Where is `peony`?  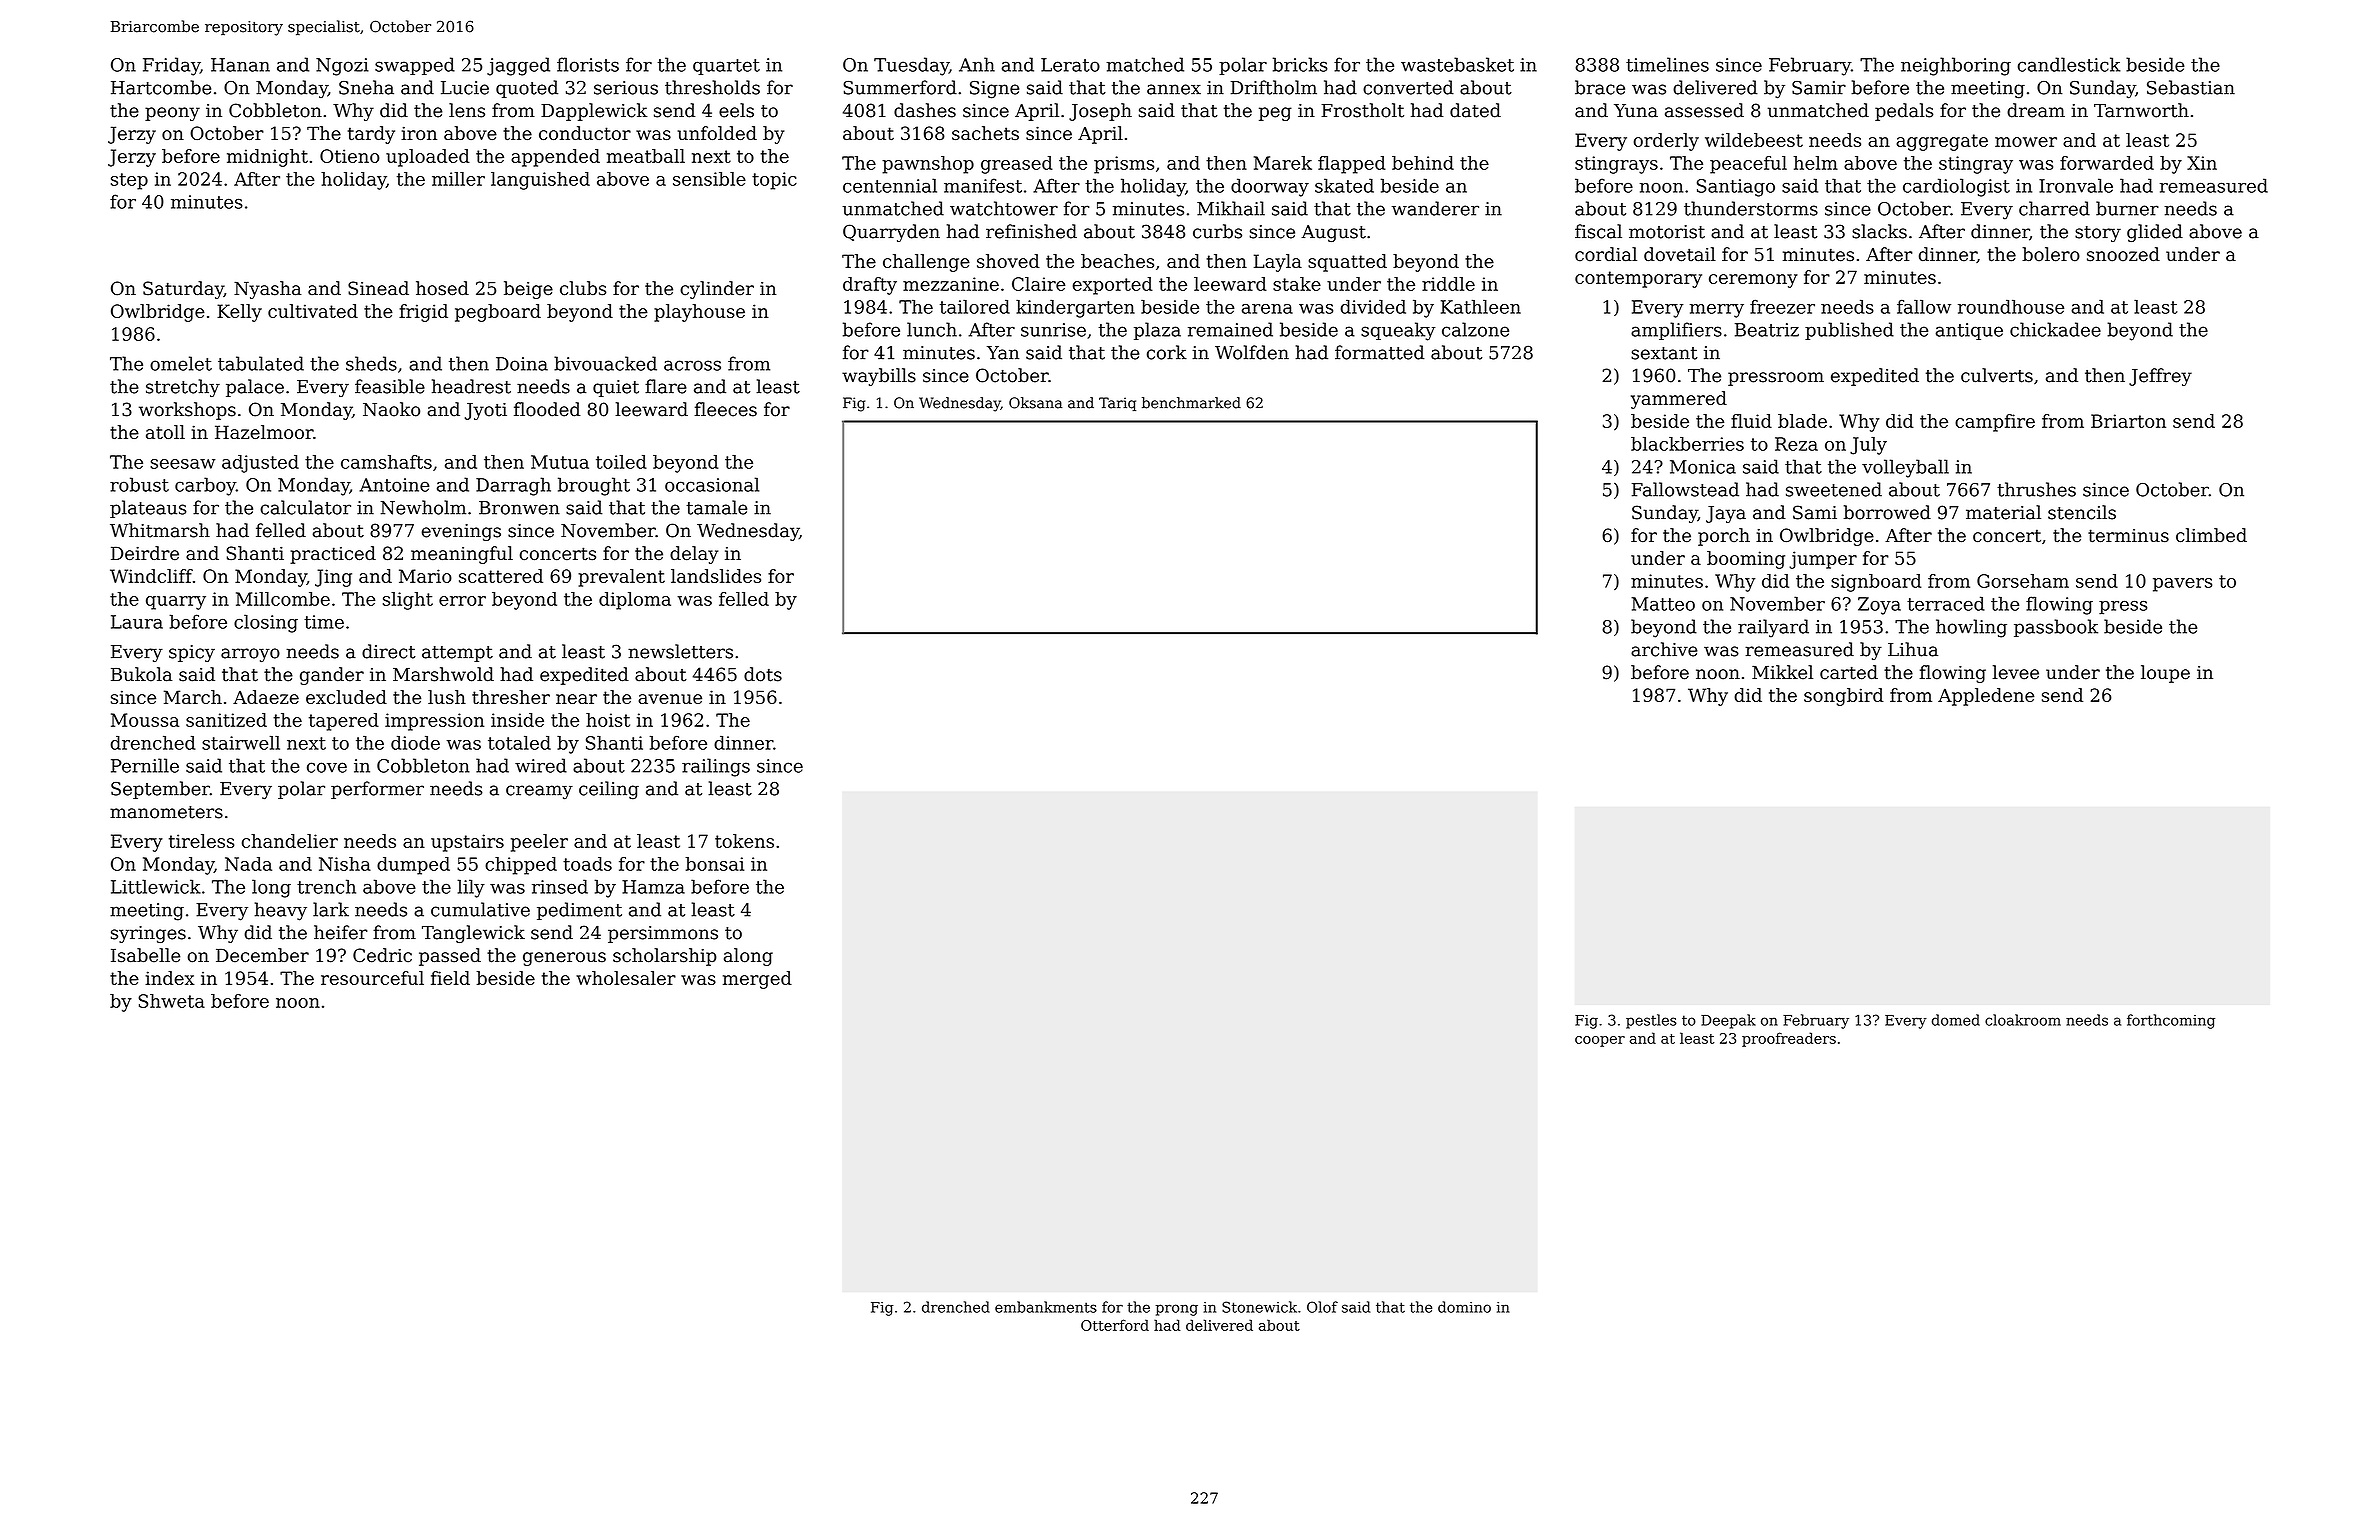
peony is located at coordinates (172, 114).
